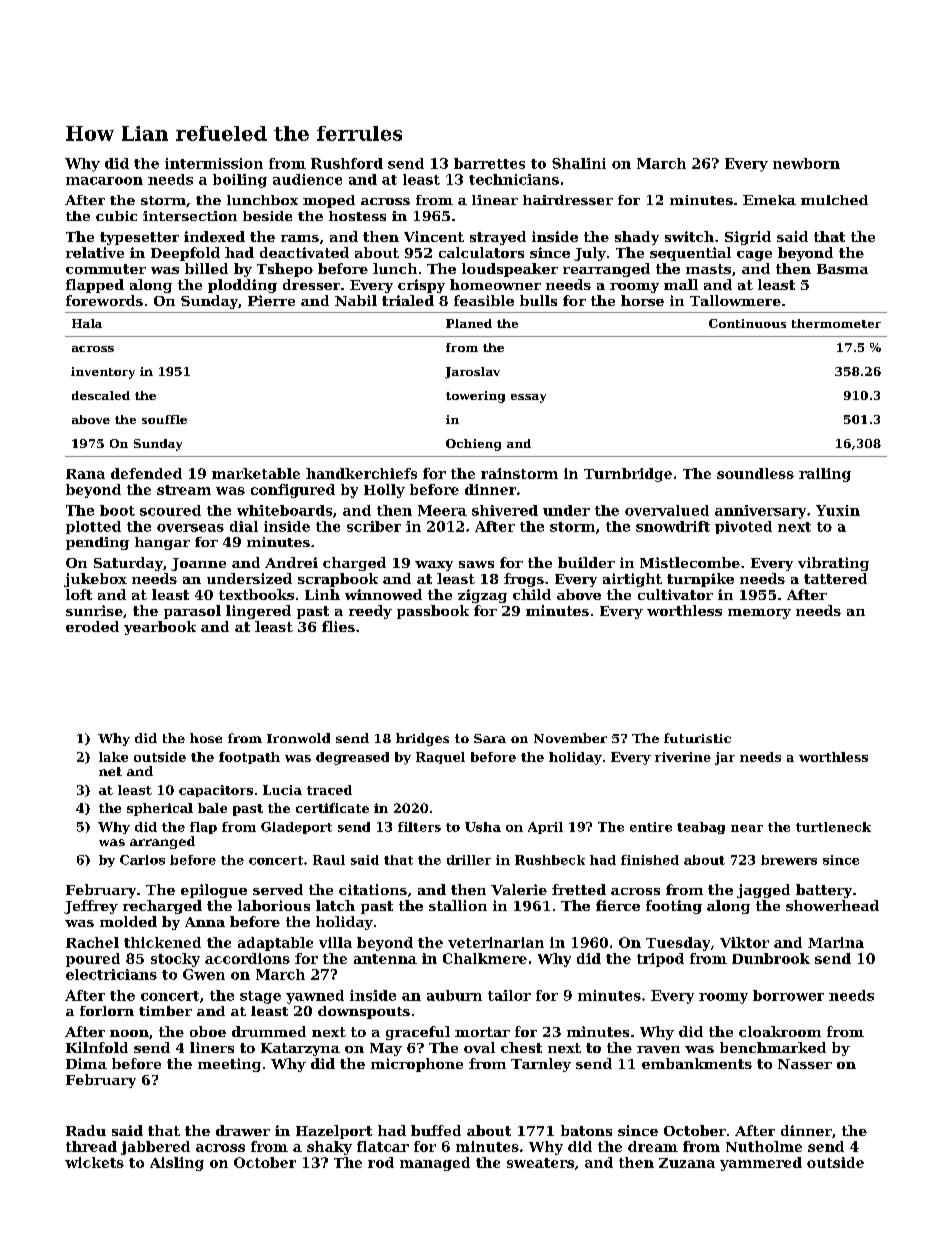 The width and height of the document is (952, 1233). I want to click on lake, so click(113, 757).
